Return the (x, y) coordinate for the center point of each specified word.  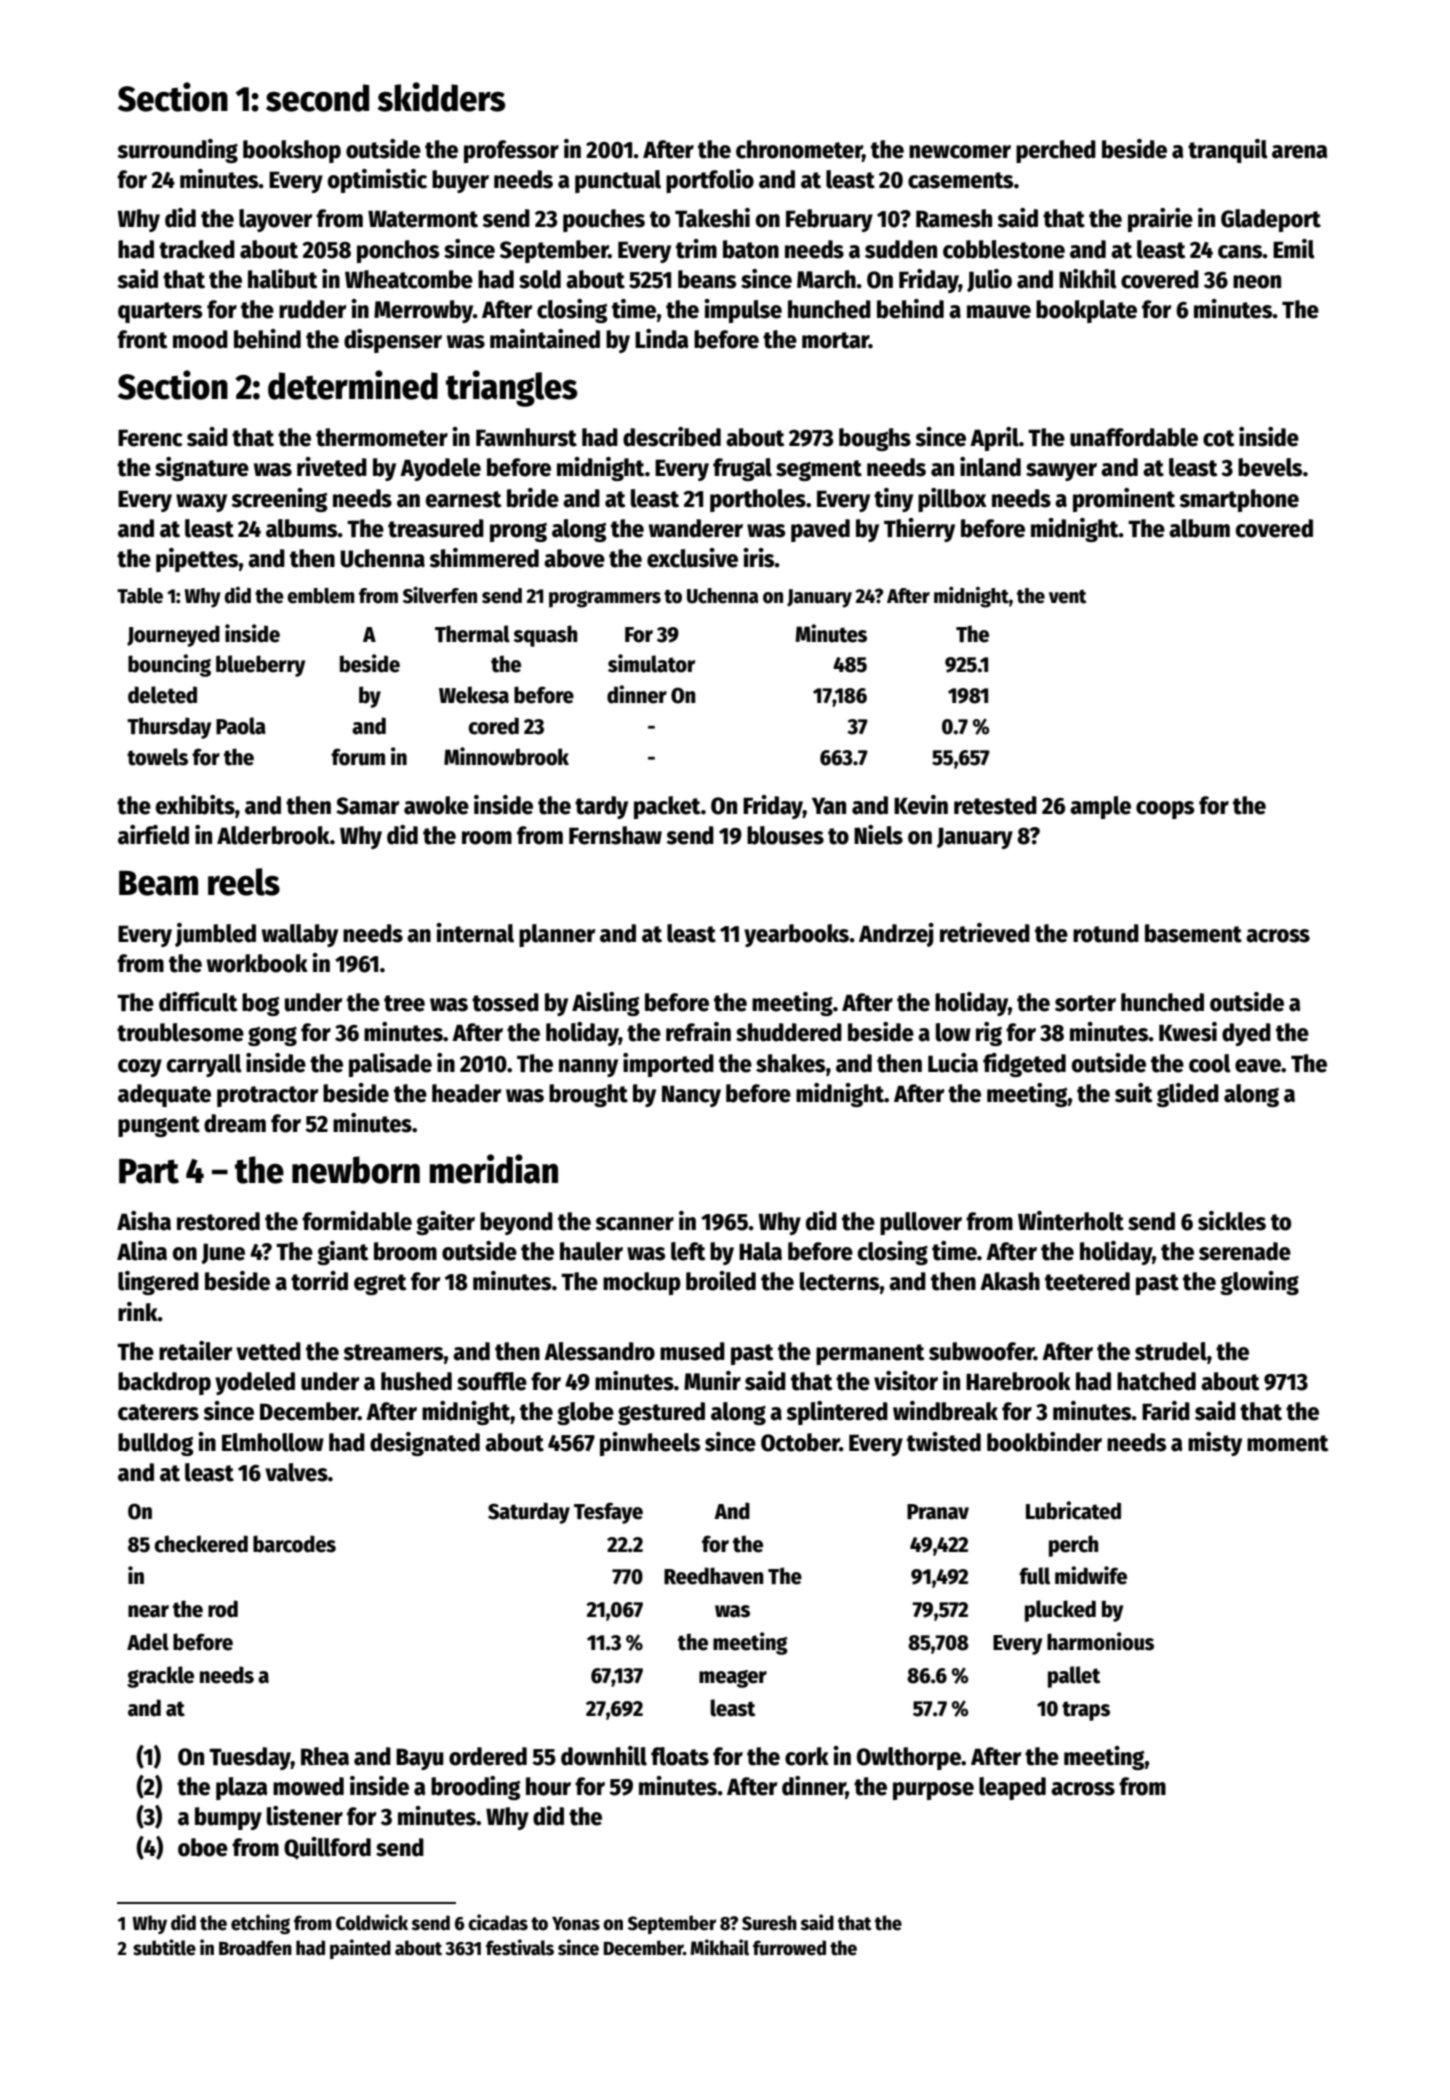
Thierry (919, 530)
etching (260, 1924)
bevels (1270, 467)
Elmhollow (273, 1442)
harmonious (1100, 1641)
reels (244, 882)
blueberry (260, 666)
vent (1068, 597)
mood (200, 339)
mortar (835, 340)
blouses (785, 835)
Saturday (529, 1513)
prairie (1160, 220)
